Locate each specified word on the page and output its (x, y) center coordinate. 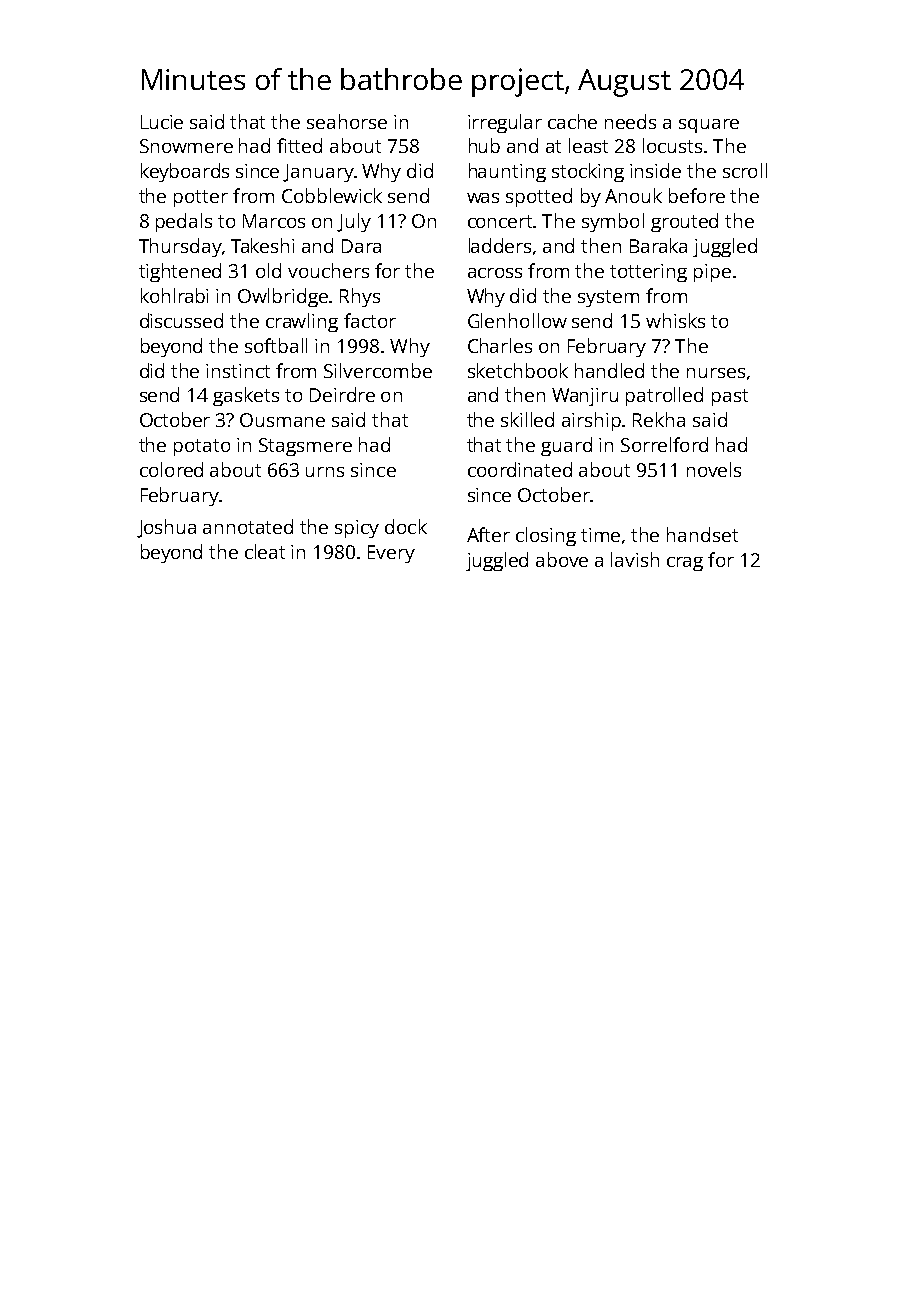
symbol (613, 222)
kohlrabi (174, 295)
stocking (588, 172)
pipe (712, 273)
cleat (265, 551)
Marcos (274, 221)
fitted (299, 145)
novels (714, 469)
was (483, 198)
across (495, 273)
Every (391, 554)
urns (325, 472)
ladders (500, 245)
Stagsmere (305, 447)
